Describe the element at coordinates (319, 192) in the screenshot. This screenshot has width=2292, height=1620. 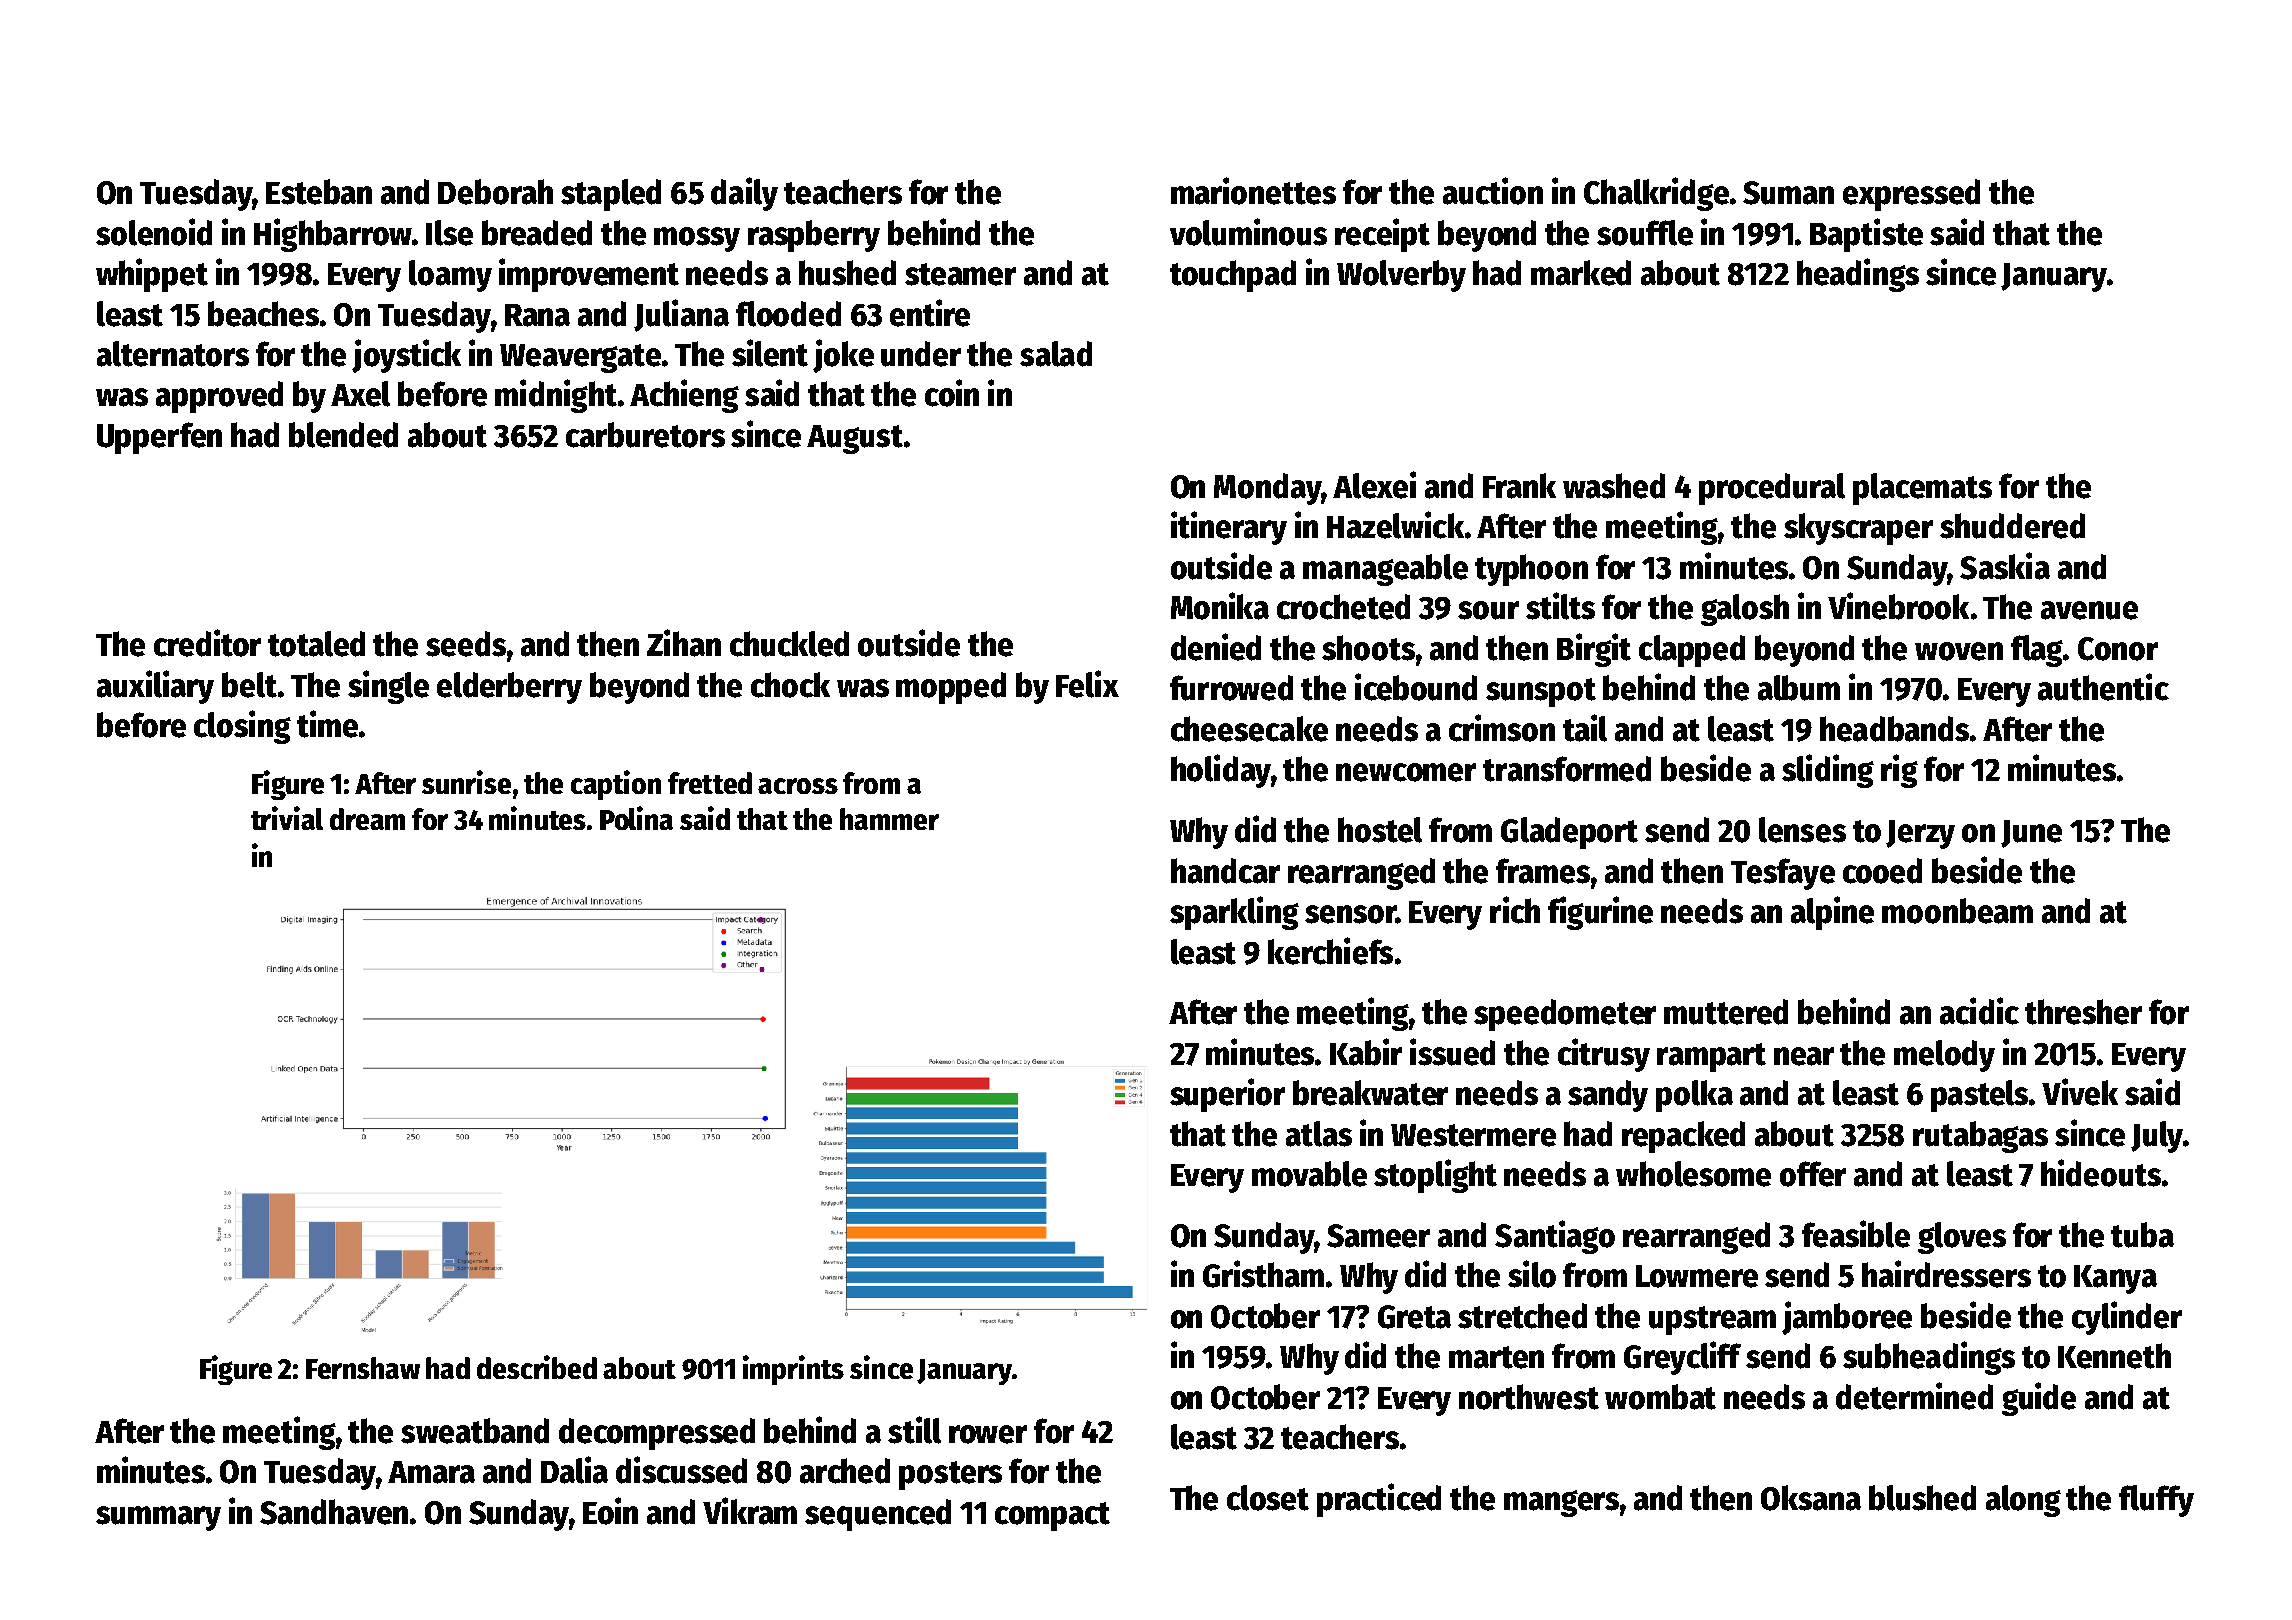
I see `Esteban` at that location.
